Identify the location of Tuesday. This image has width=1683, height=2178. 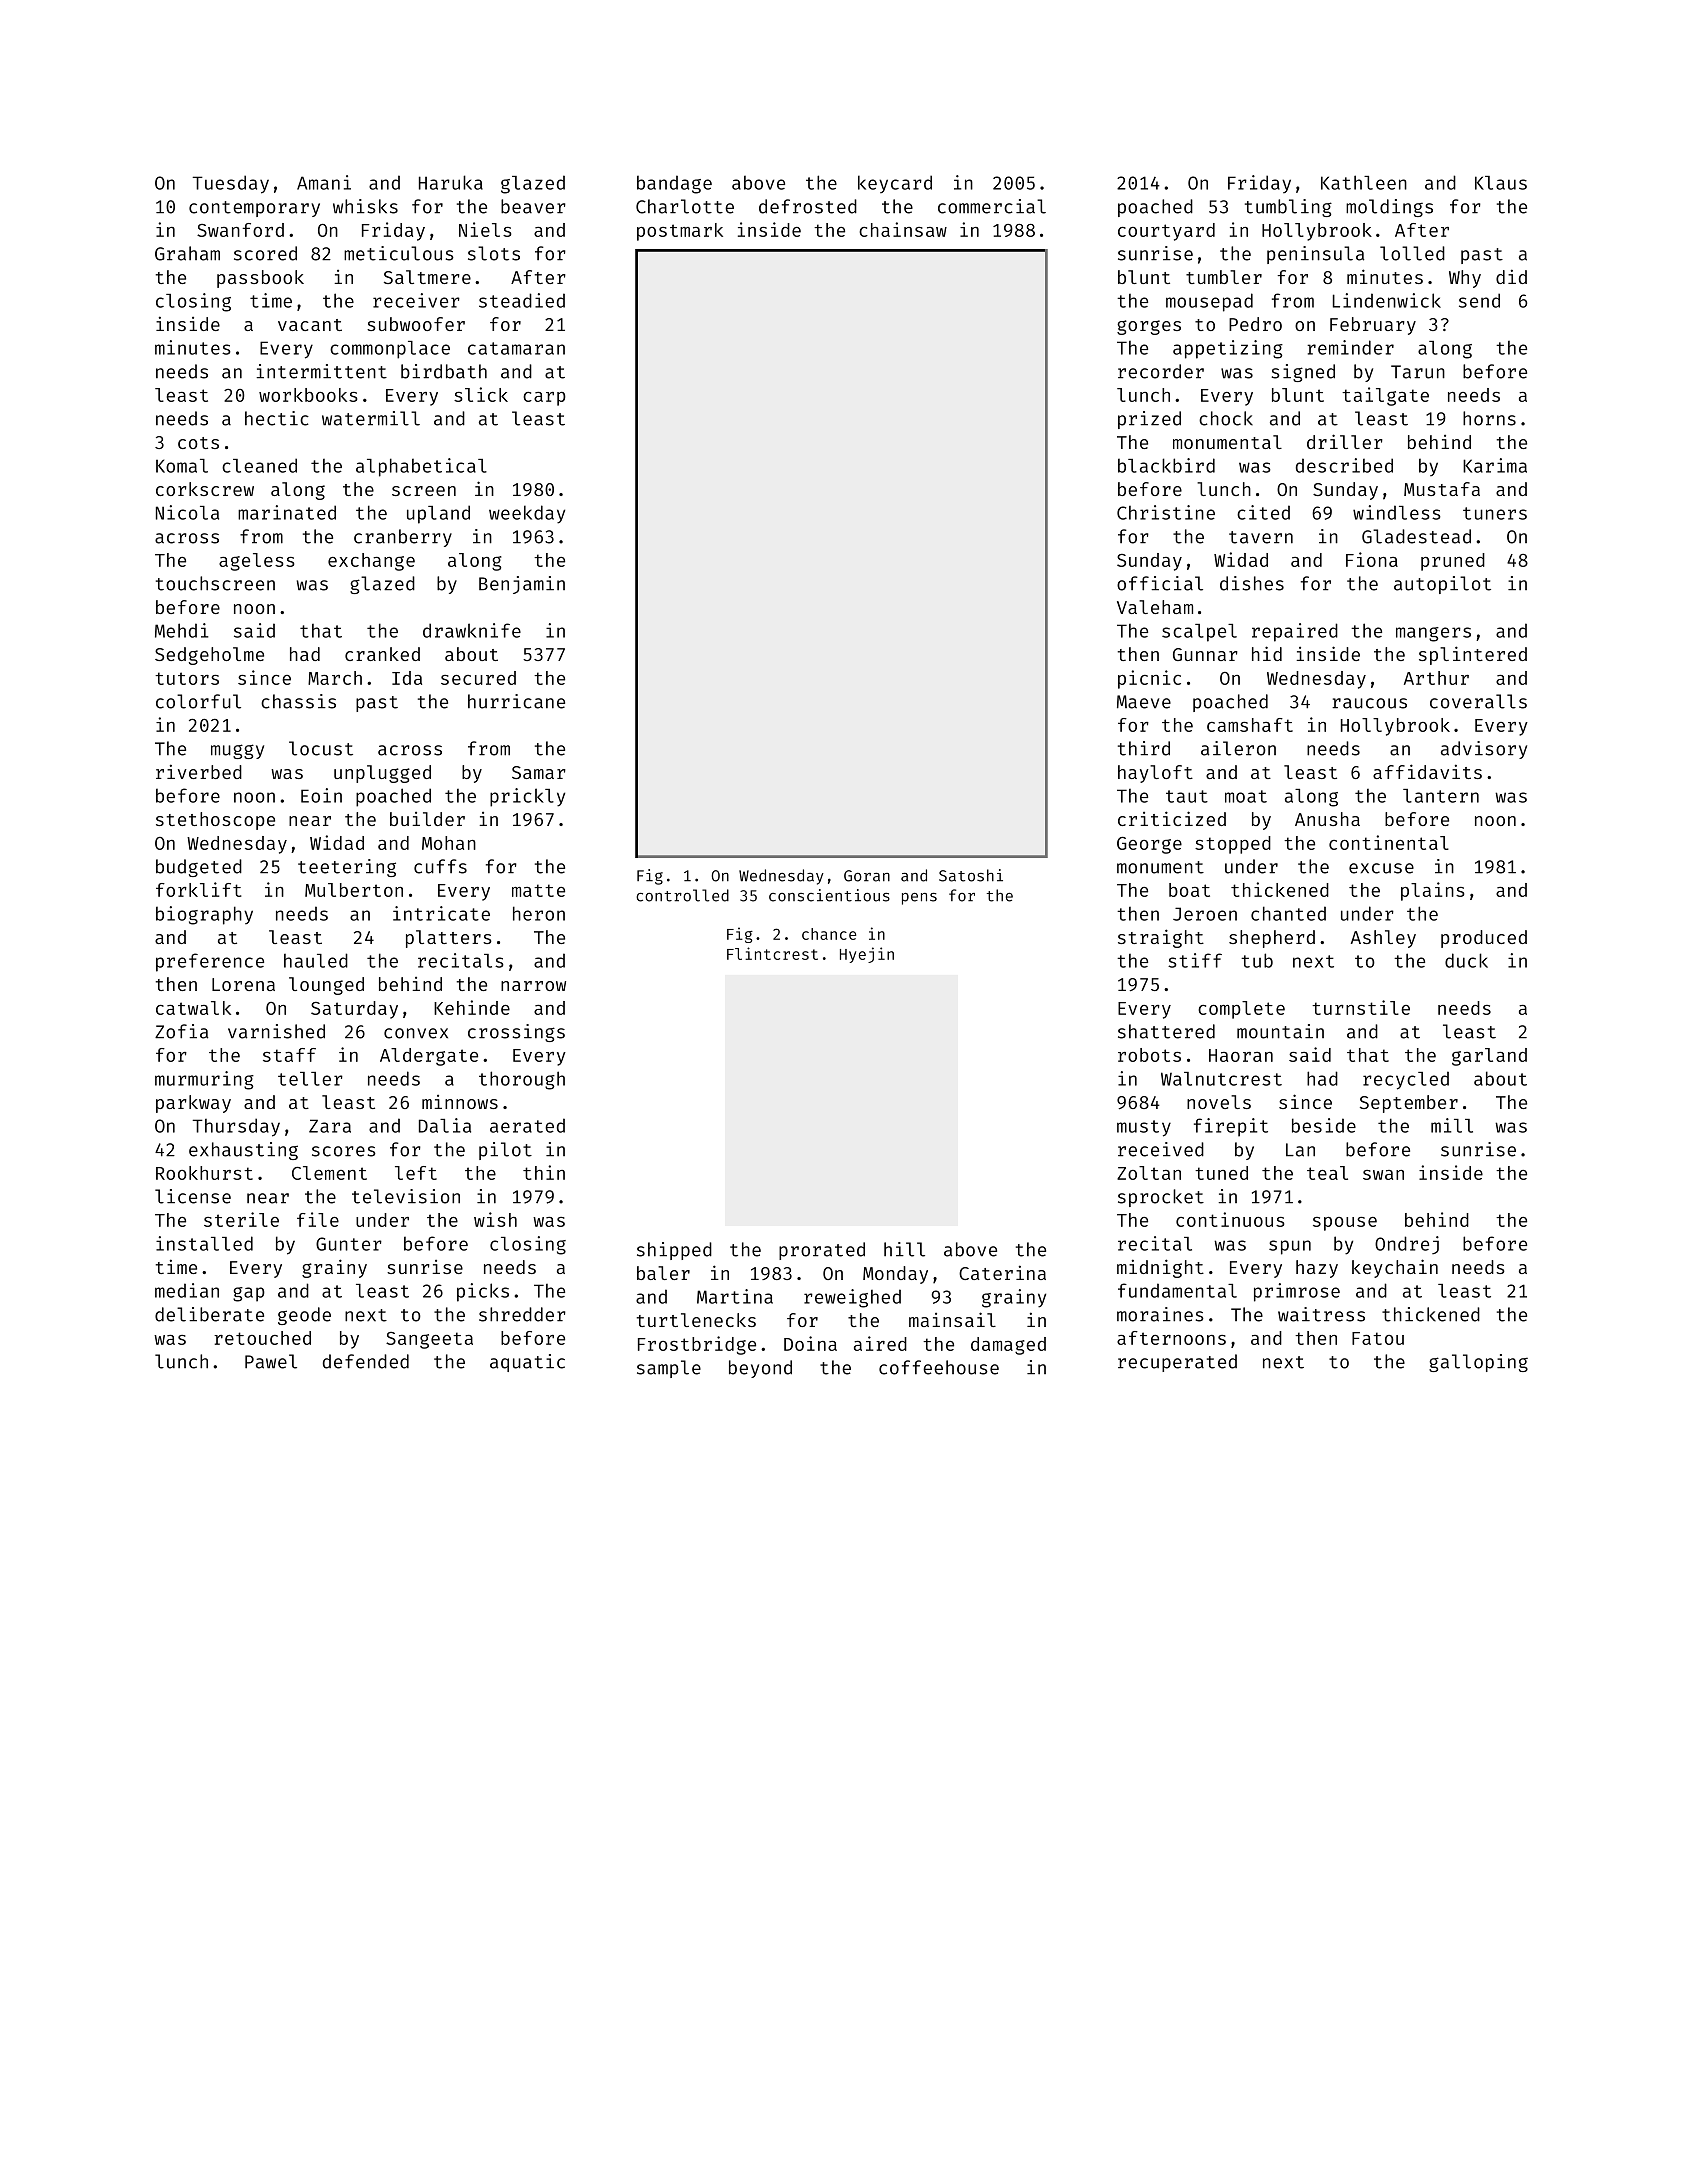
(230, 184).
